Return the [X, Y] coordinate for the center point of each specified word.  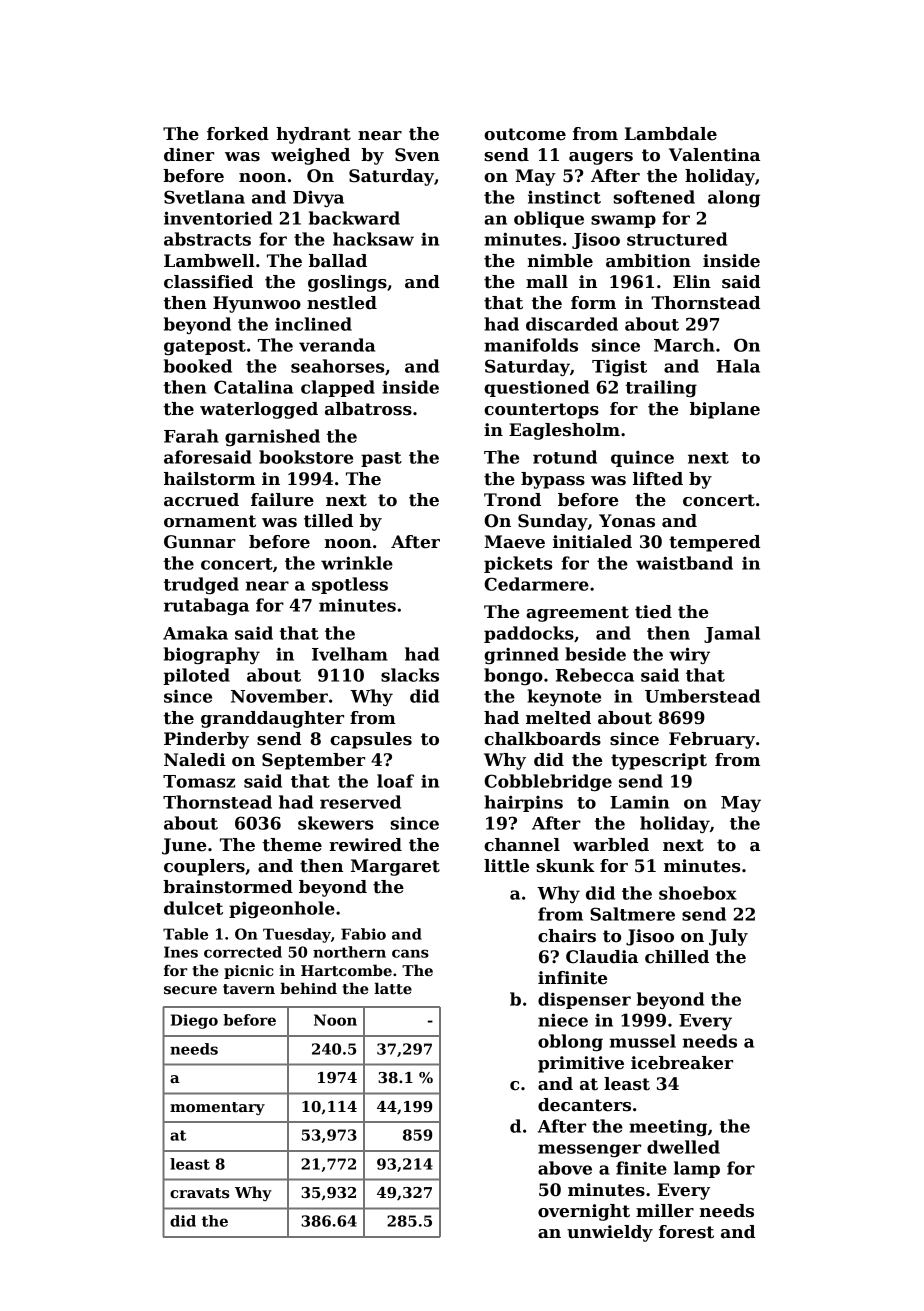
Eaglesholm [564, 431]
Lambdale [671, 134]
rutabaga [206, 606]
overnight [584, 1212]
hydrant [313, 135]
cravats [199, 1193]
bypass [553, 480]
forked [238, 134]
